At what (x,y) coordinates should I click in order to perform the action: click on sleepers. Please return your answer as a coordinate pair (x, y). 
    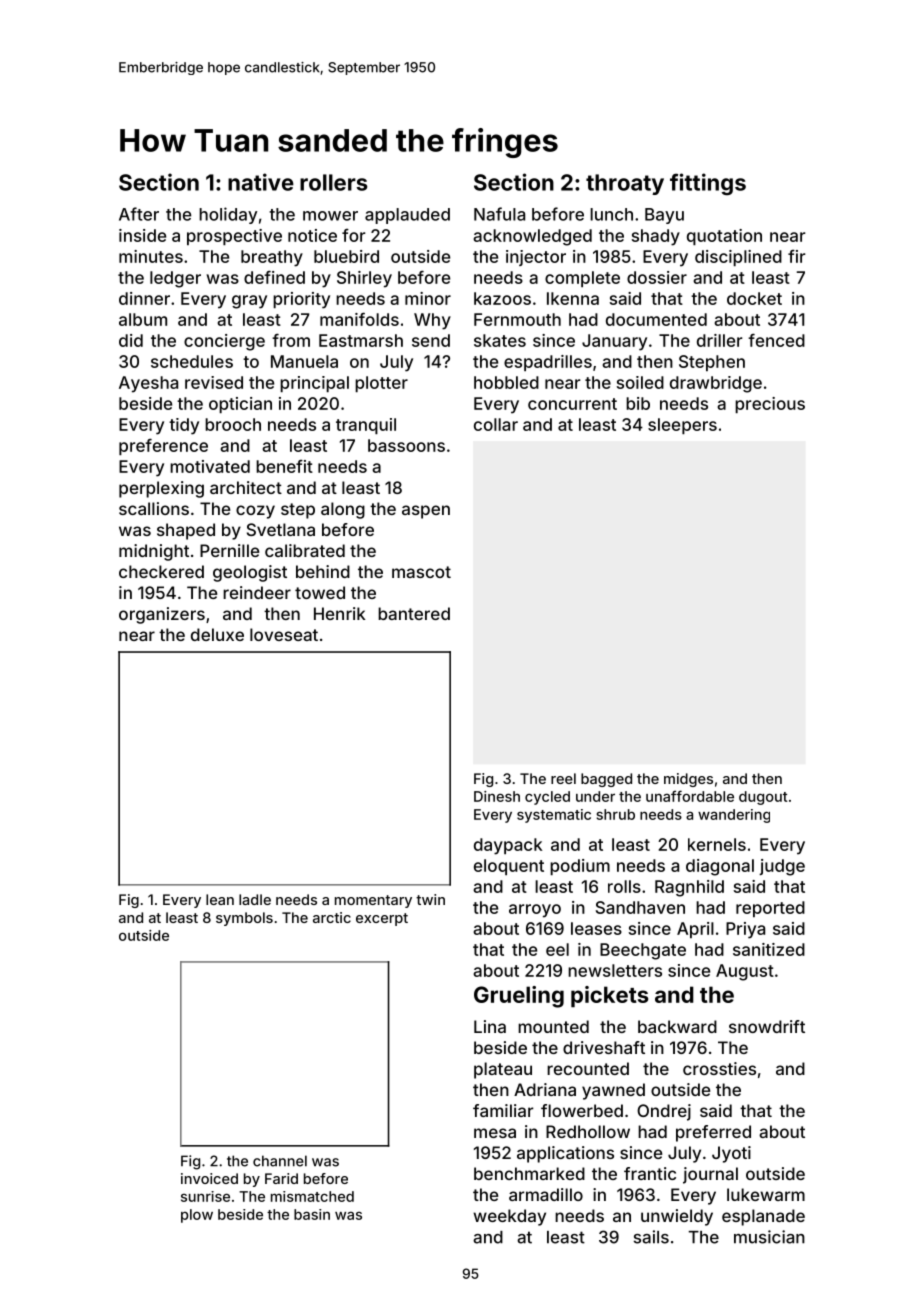
    Looking at the image, I should click on (682, 426).
